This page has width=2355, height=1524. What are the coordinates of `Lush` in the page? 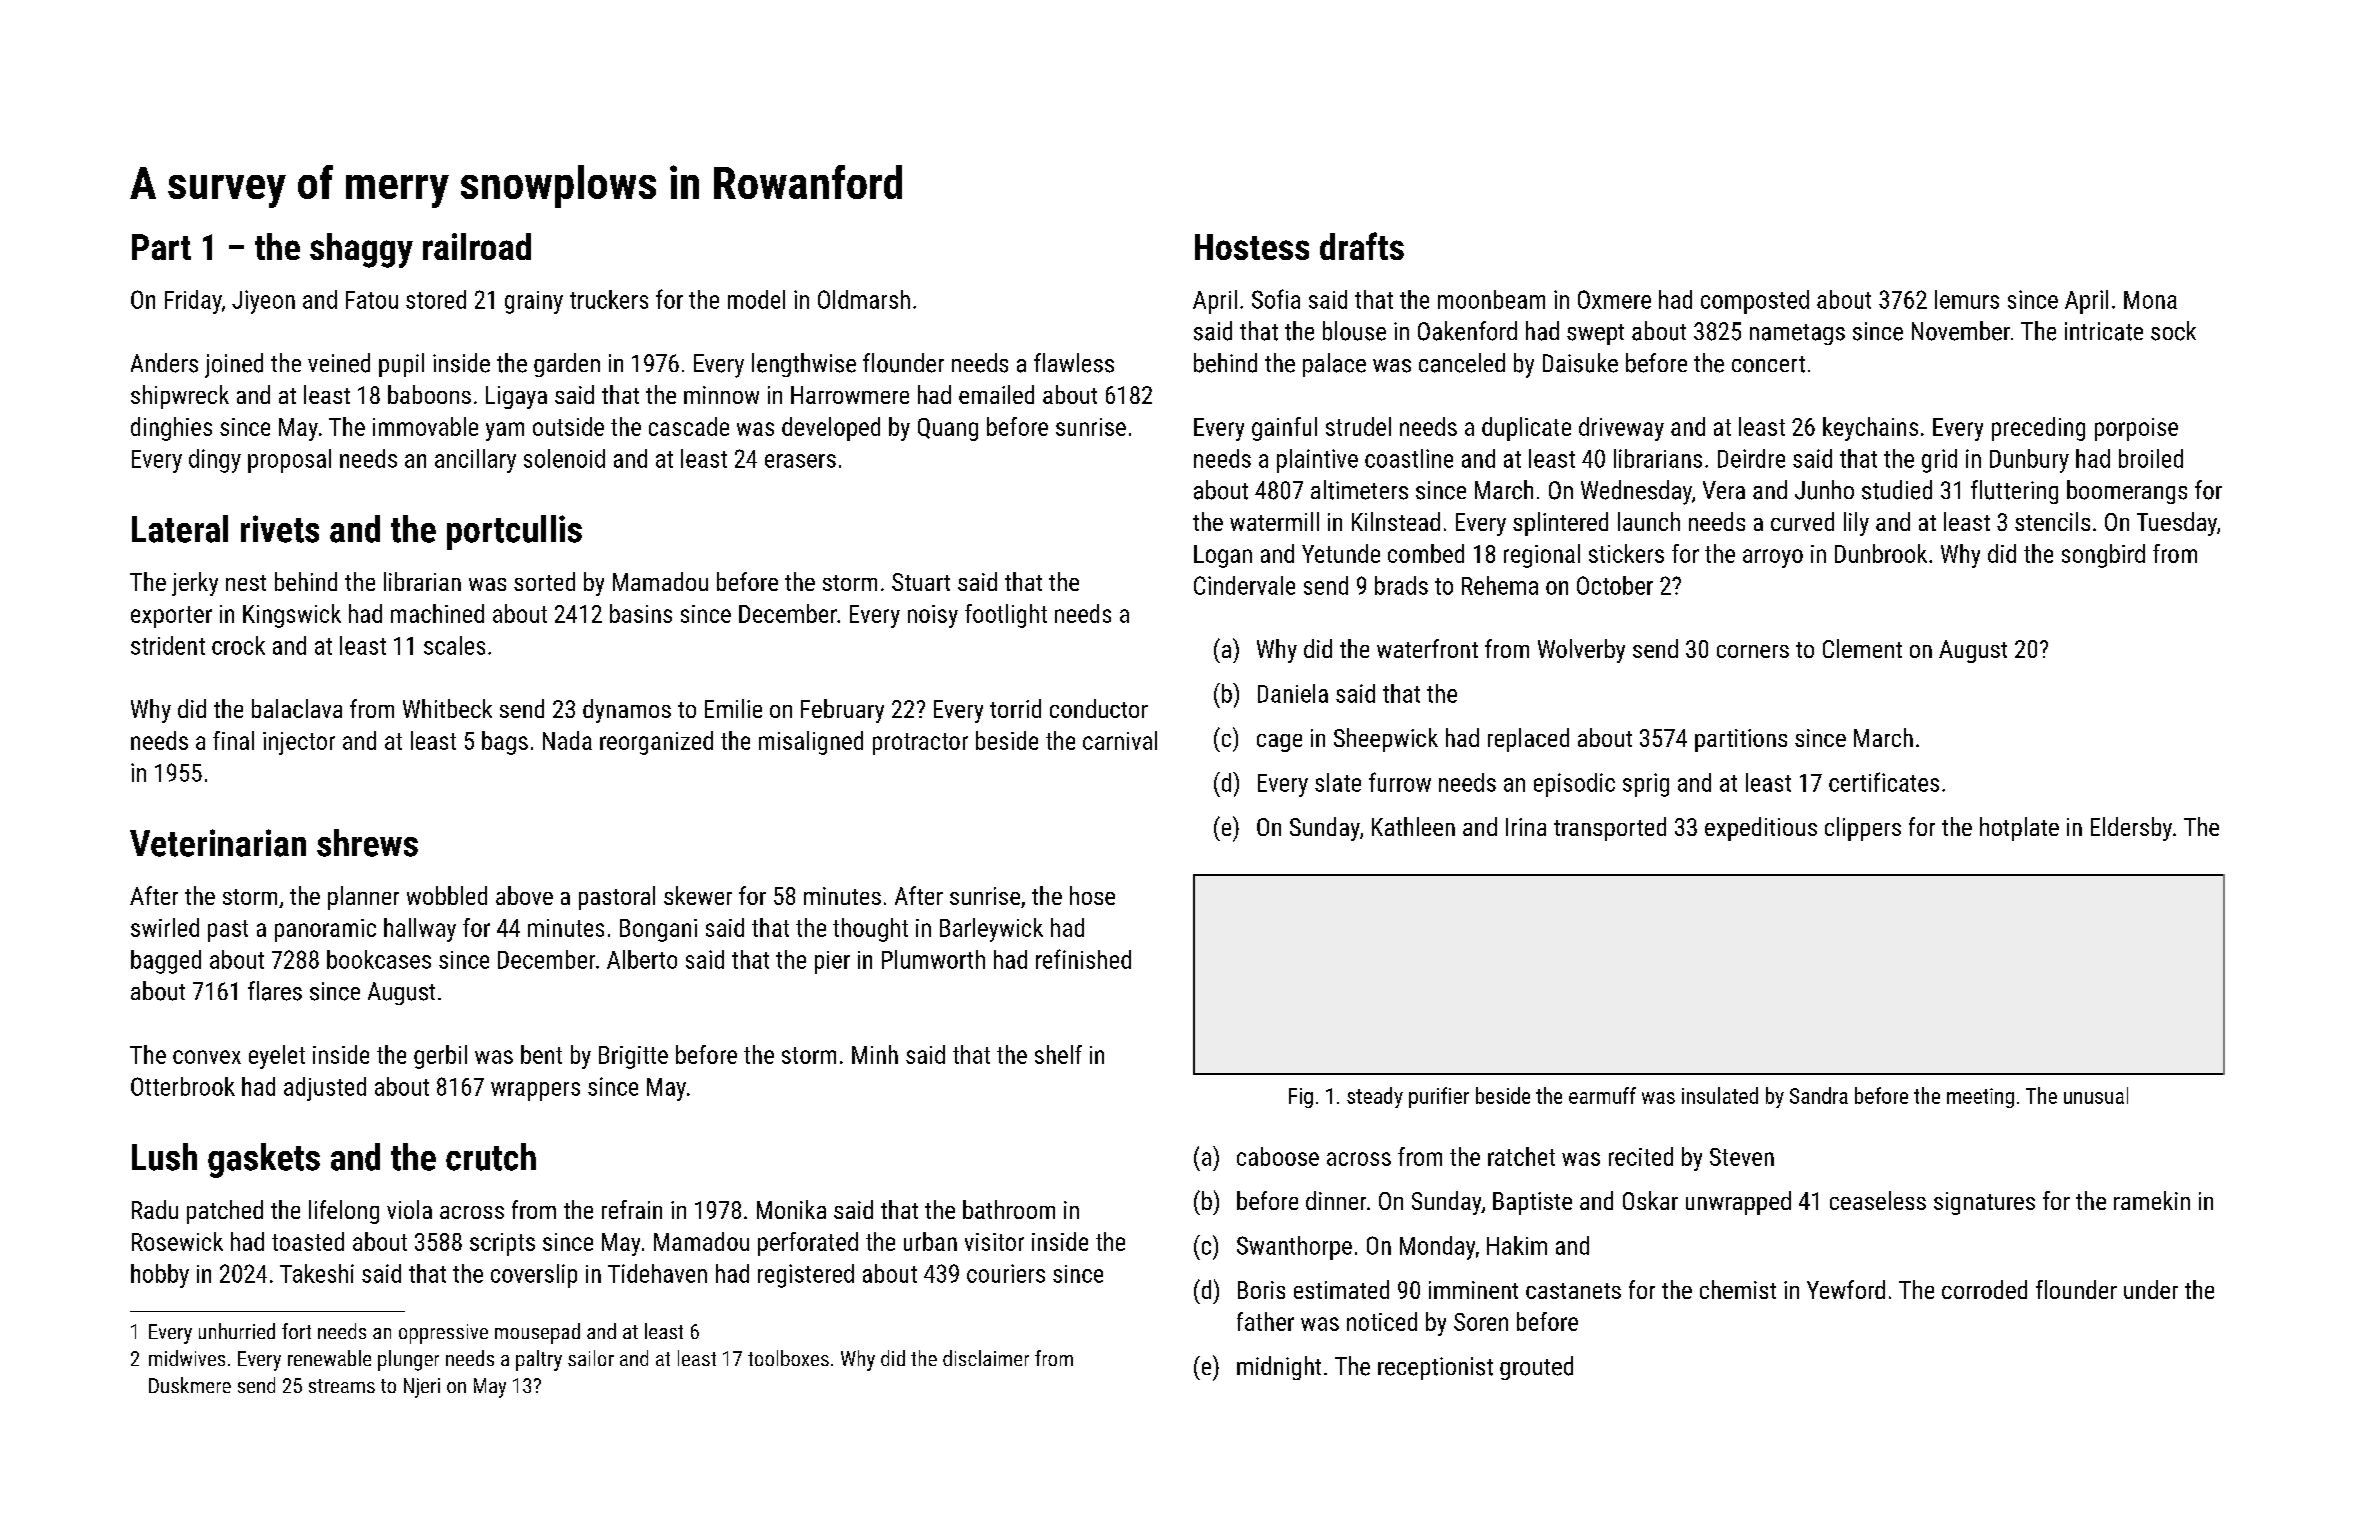 It's located at (164, 1157).
